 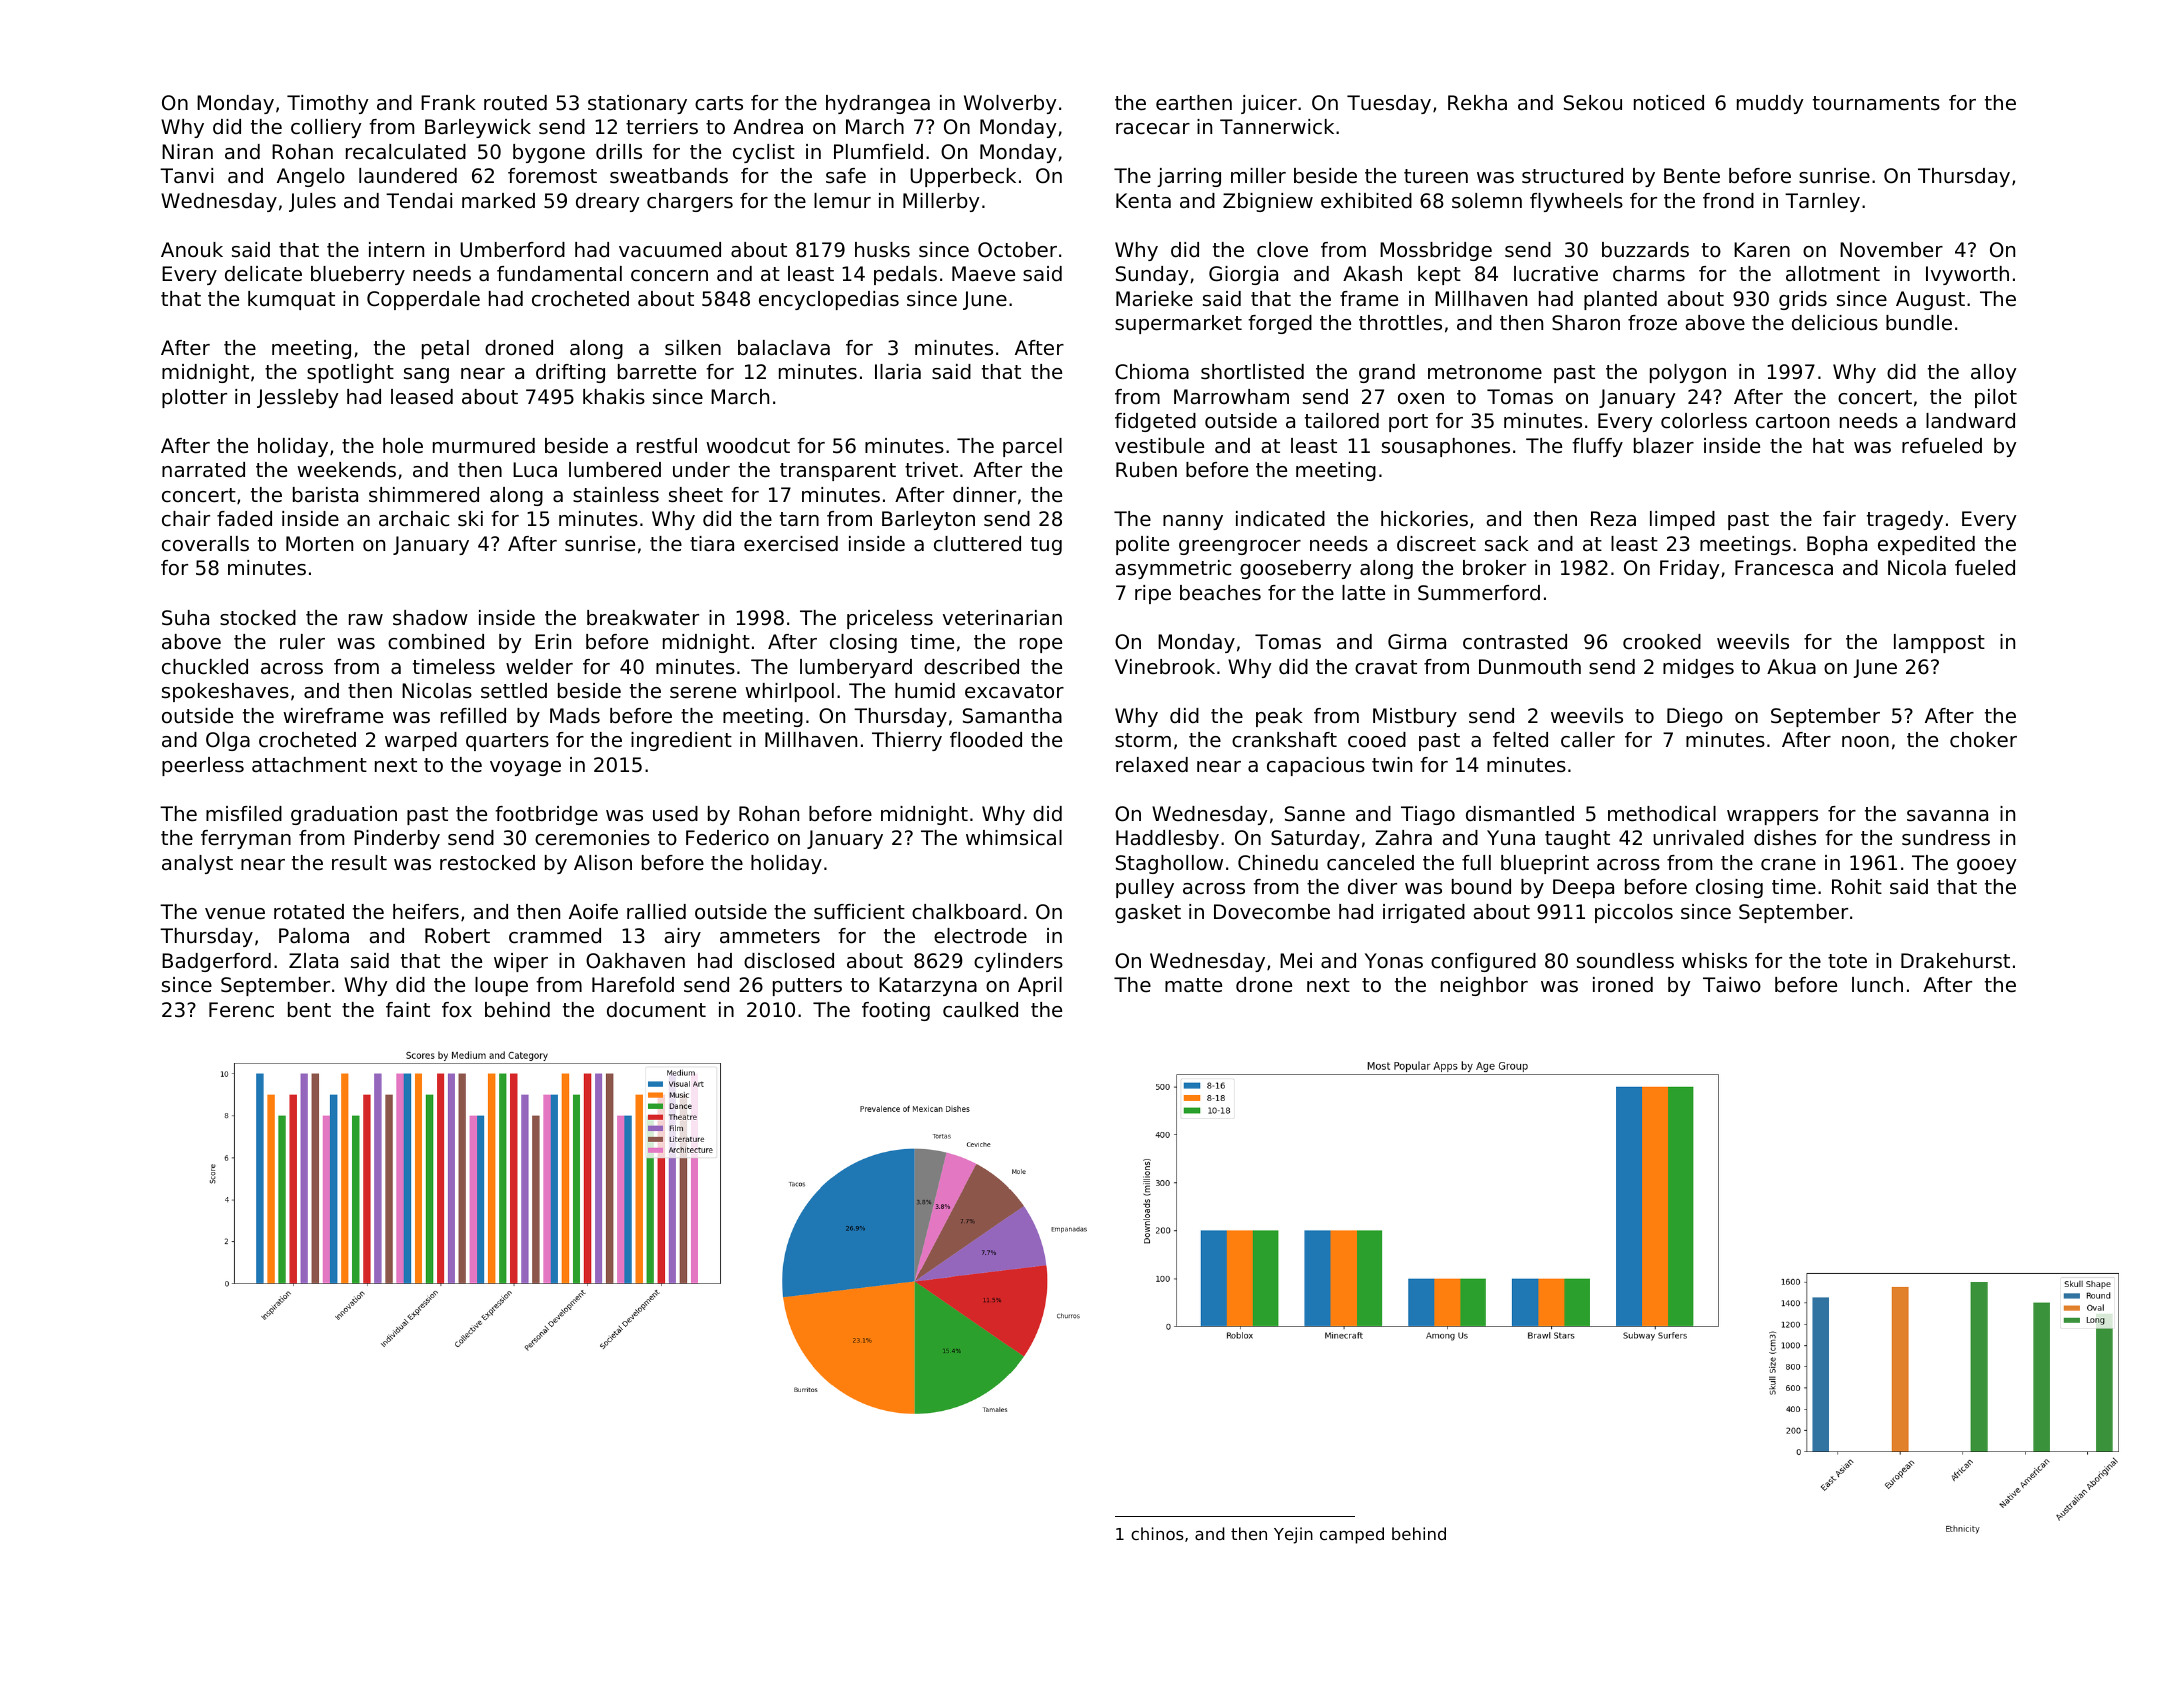 I want to click on caulked, so click(x=980, y=1010).
